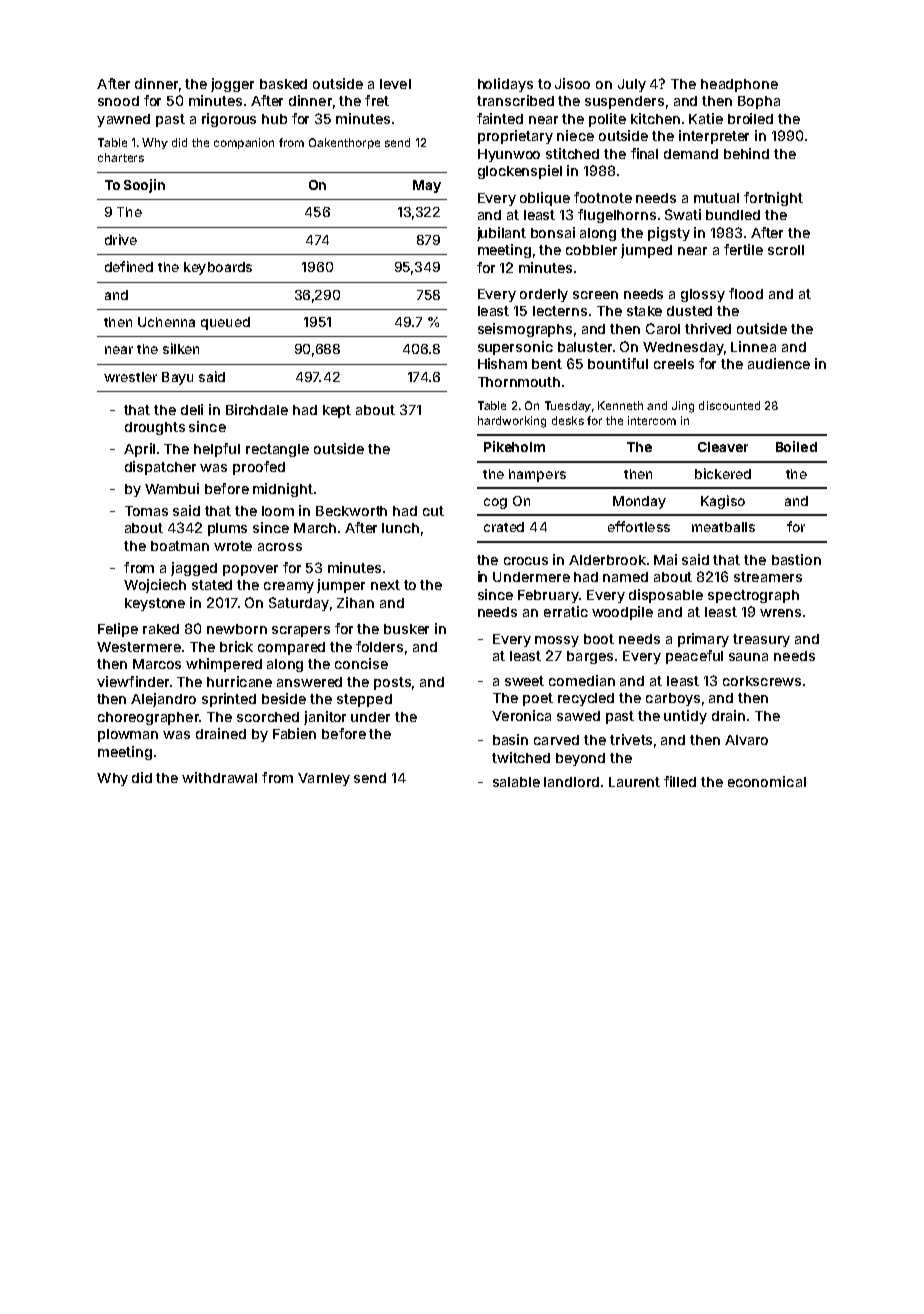  What do you see at coordinates (634, 782) in the page?
I see `Laurent` at bounding box center [634, 782].
